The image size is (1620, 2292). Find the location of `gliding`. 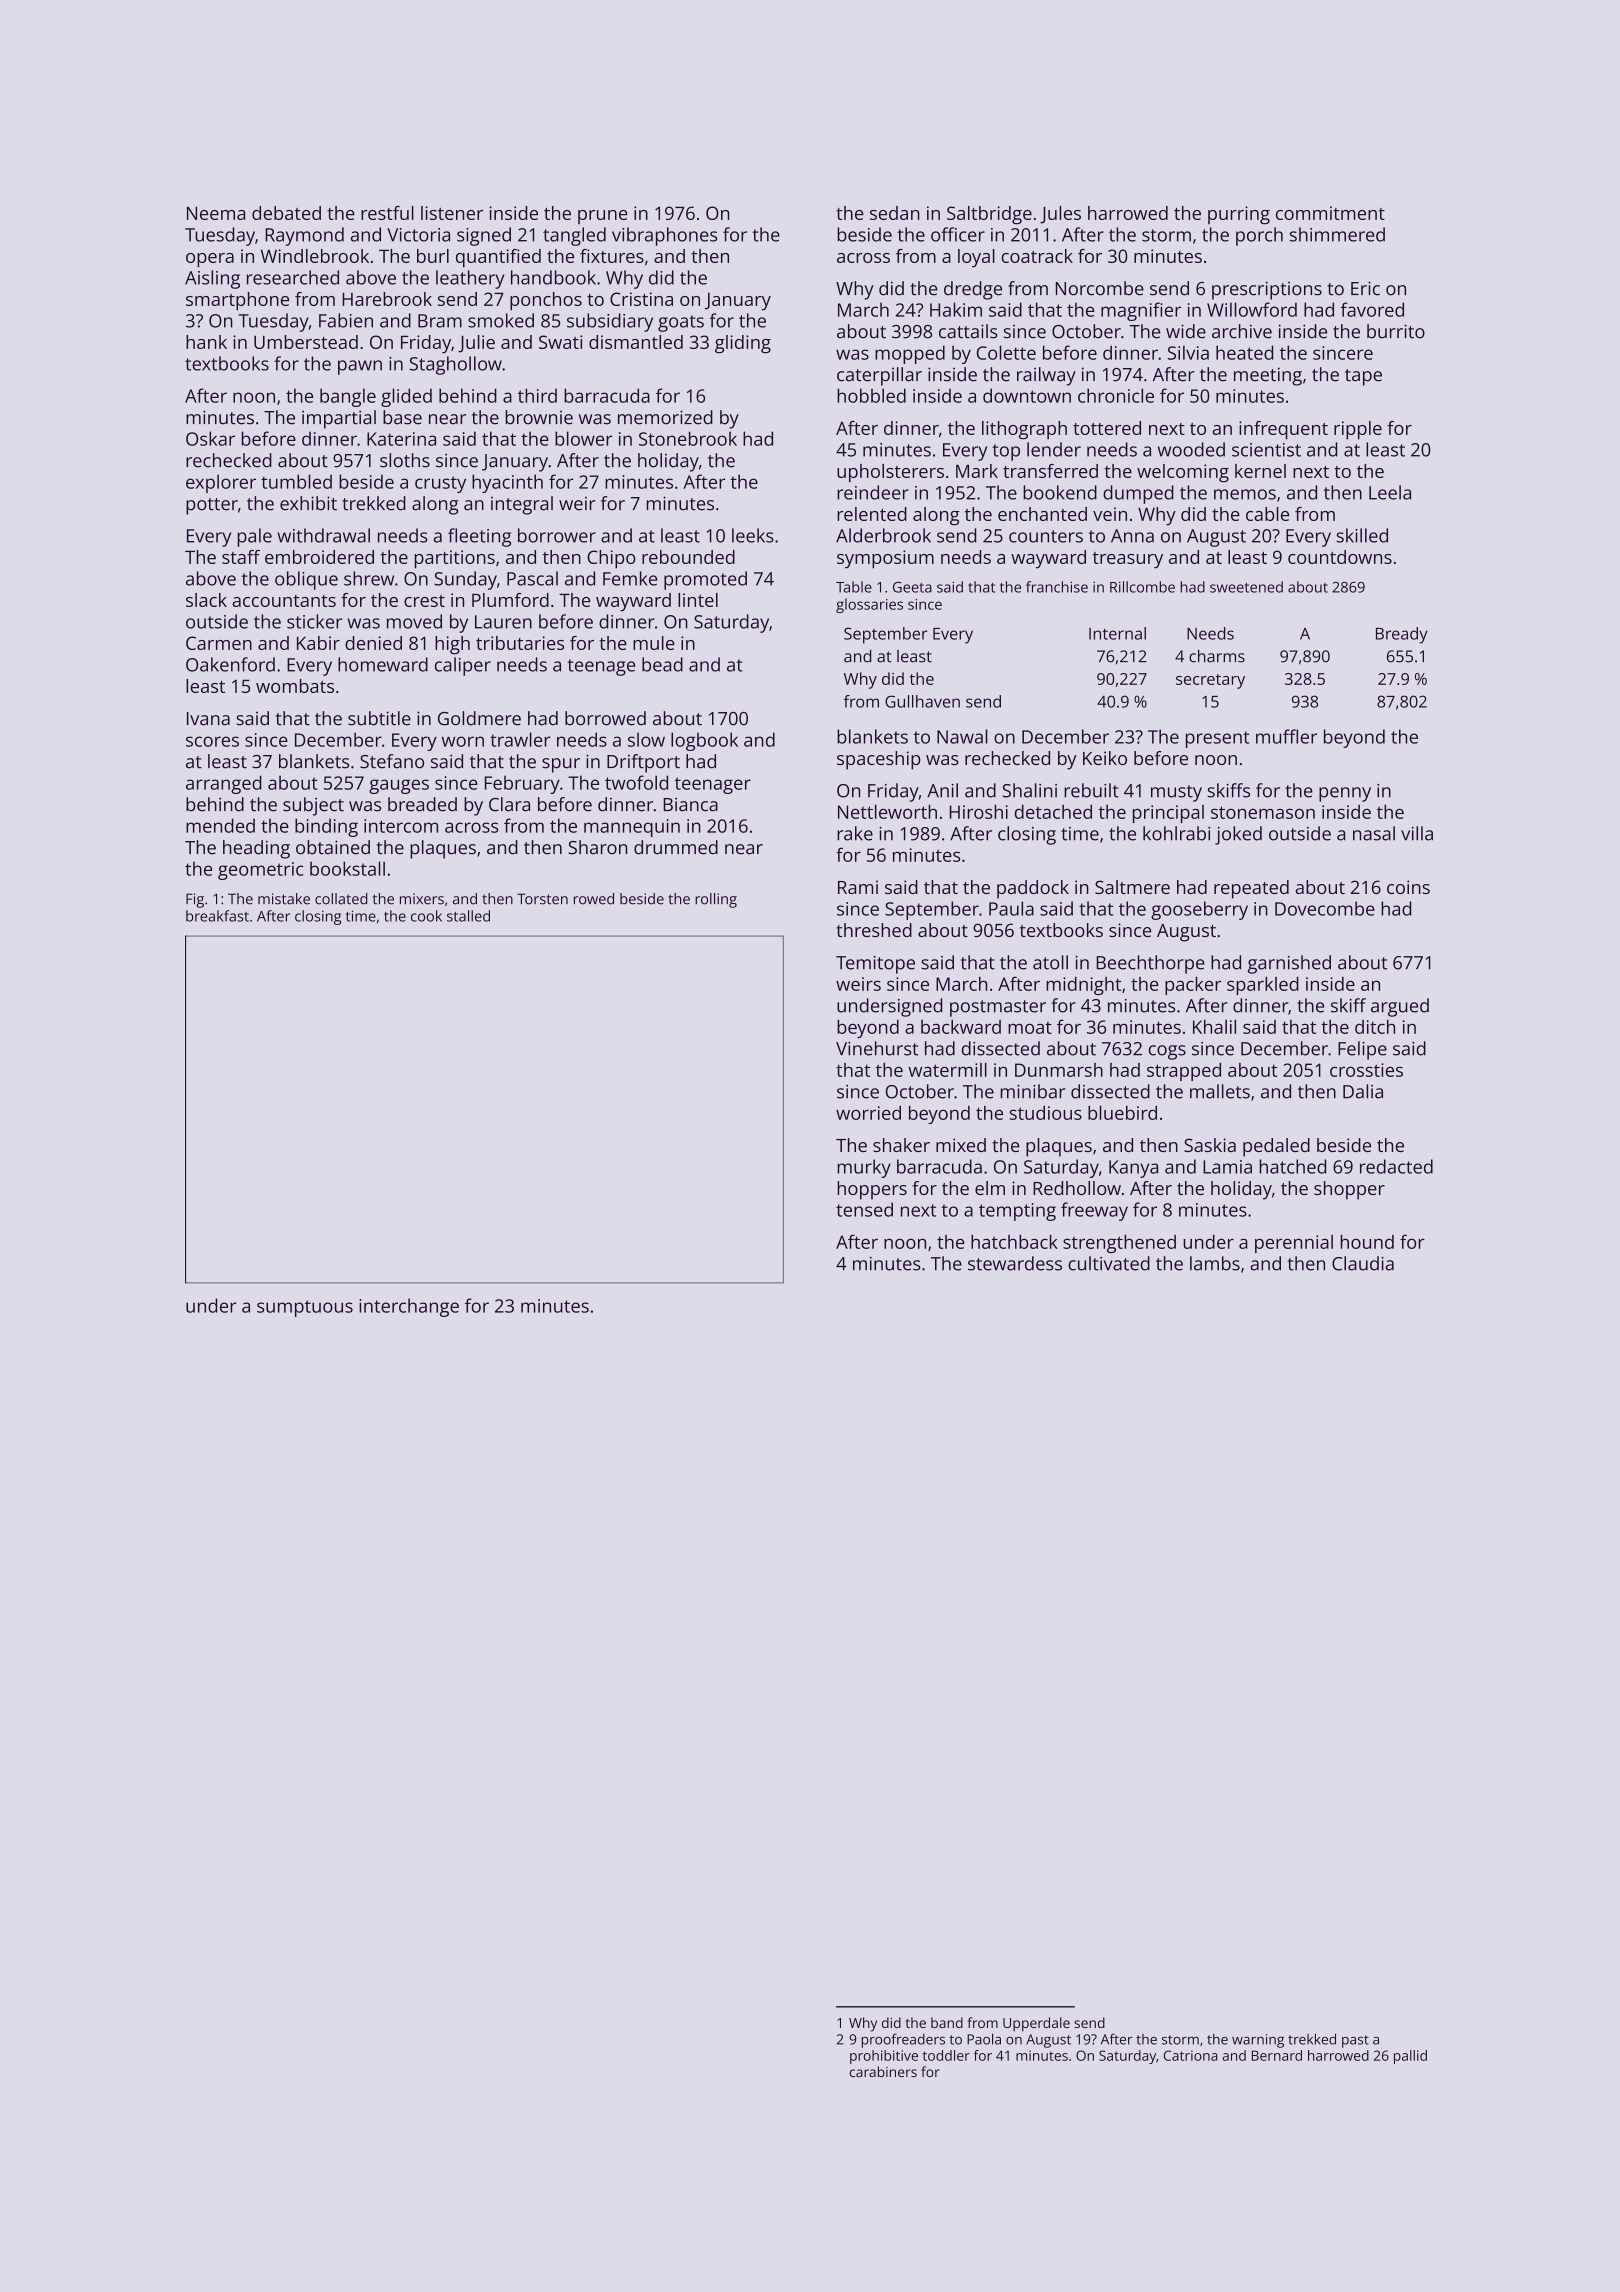

gliding is located at coordinates (743, 344).
